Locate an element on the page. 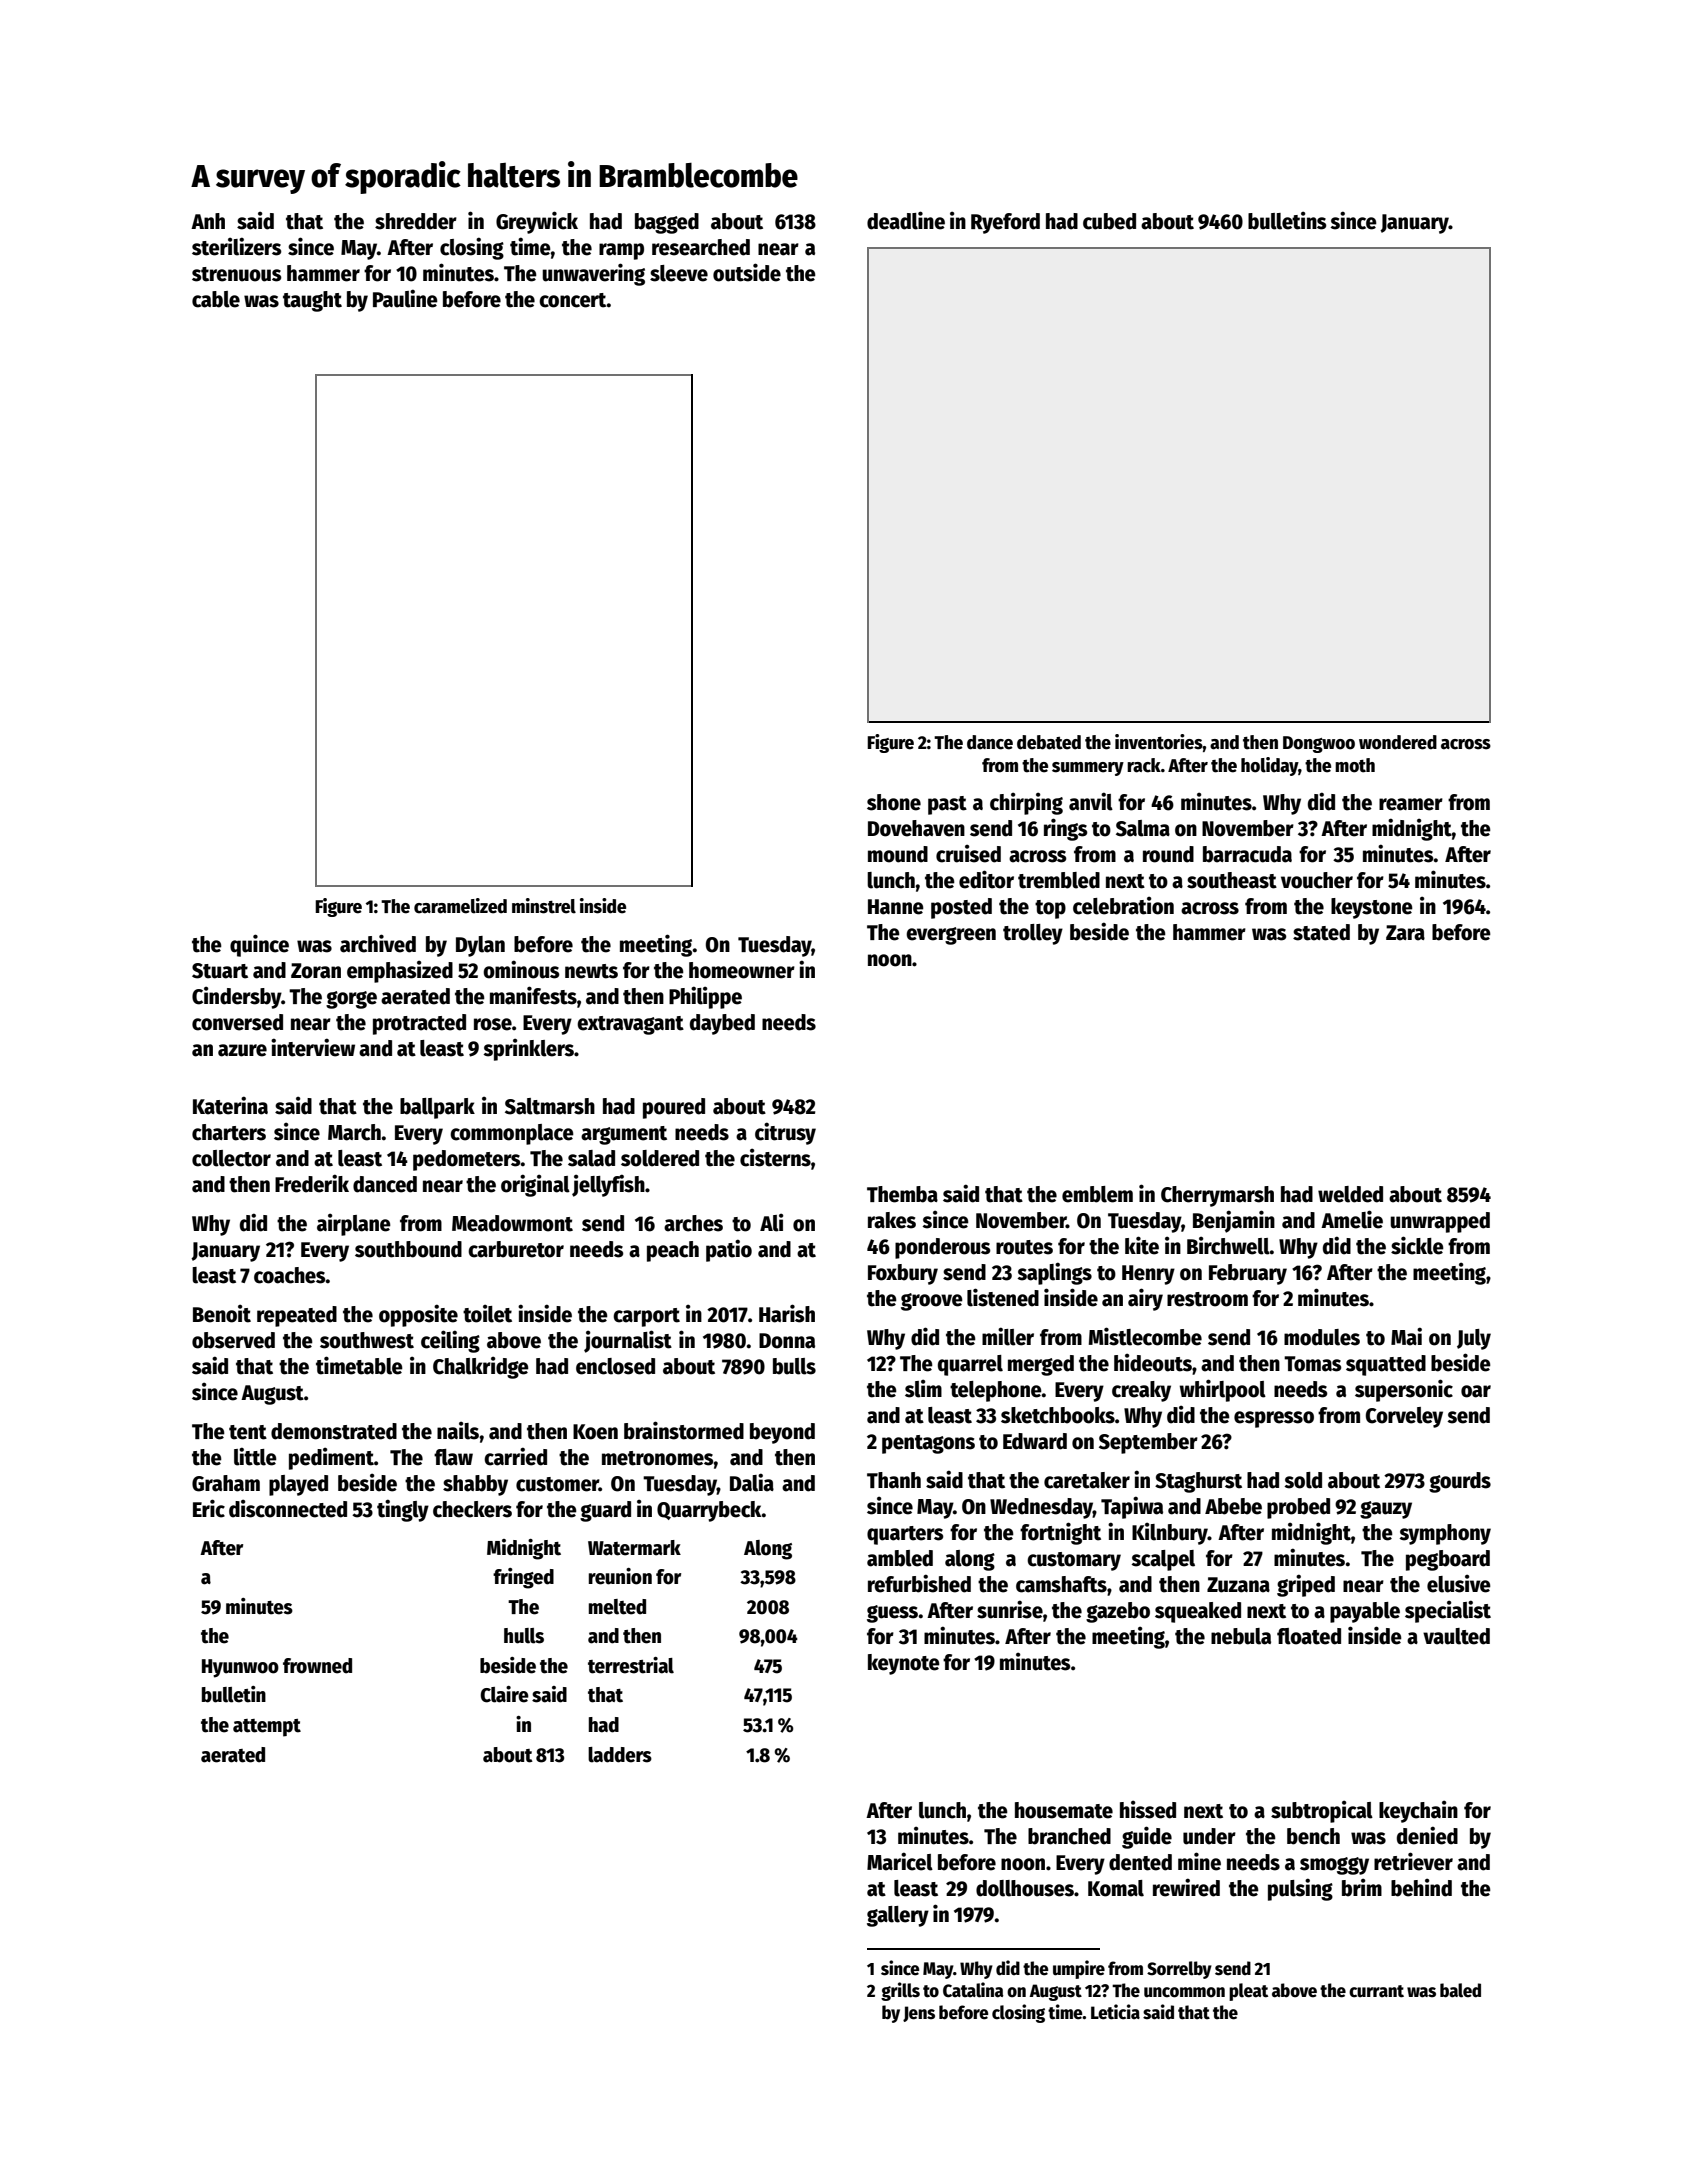 The image size is (1683, 2178). cubed is located at coordinates (1109, 221).
